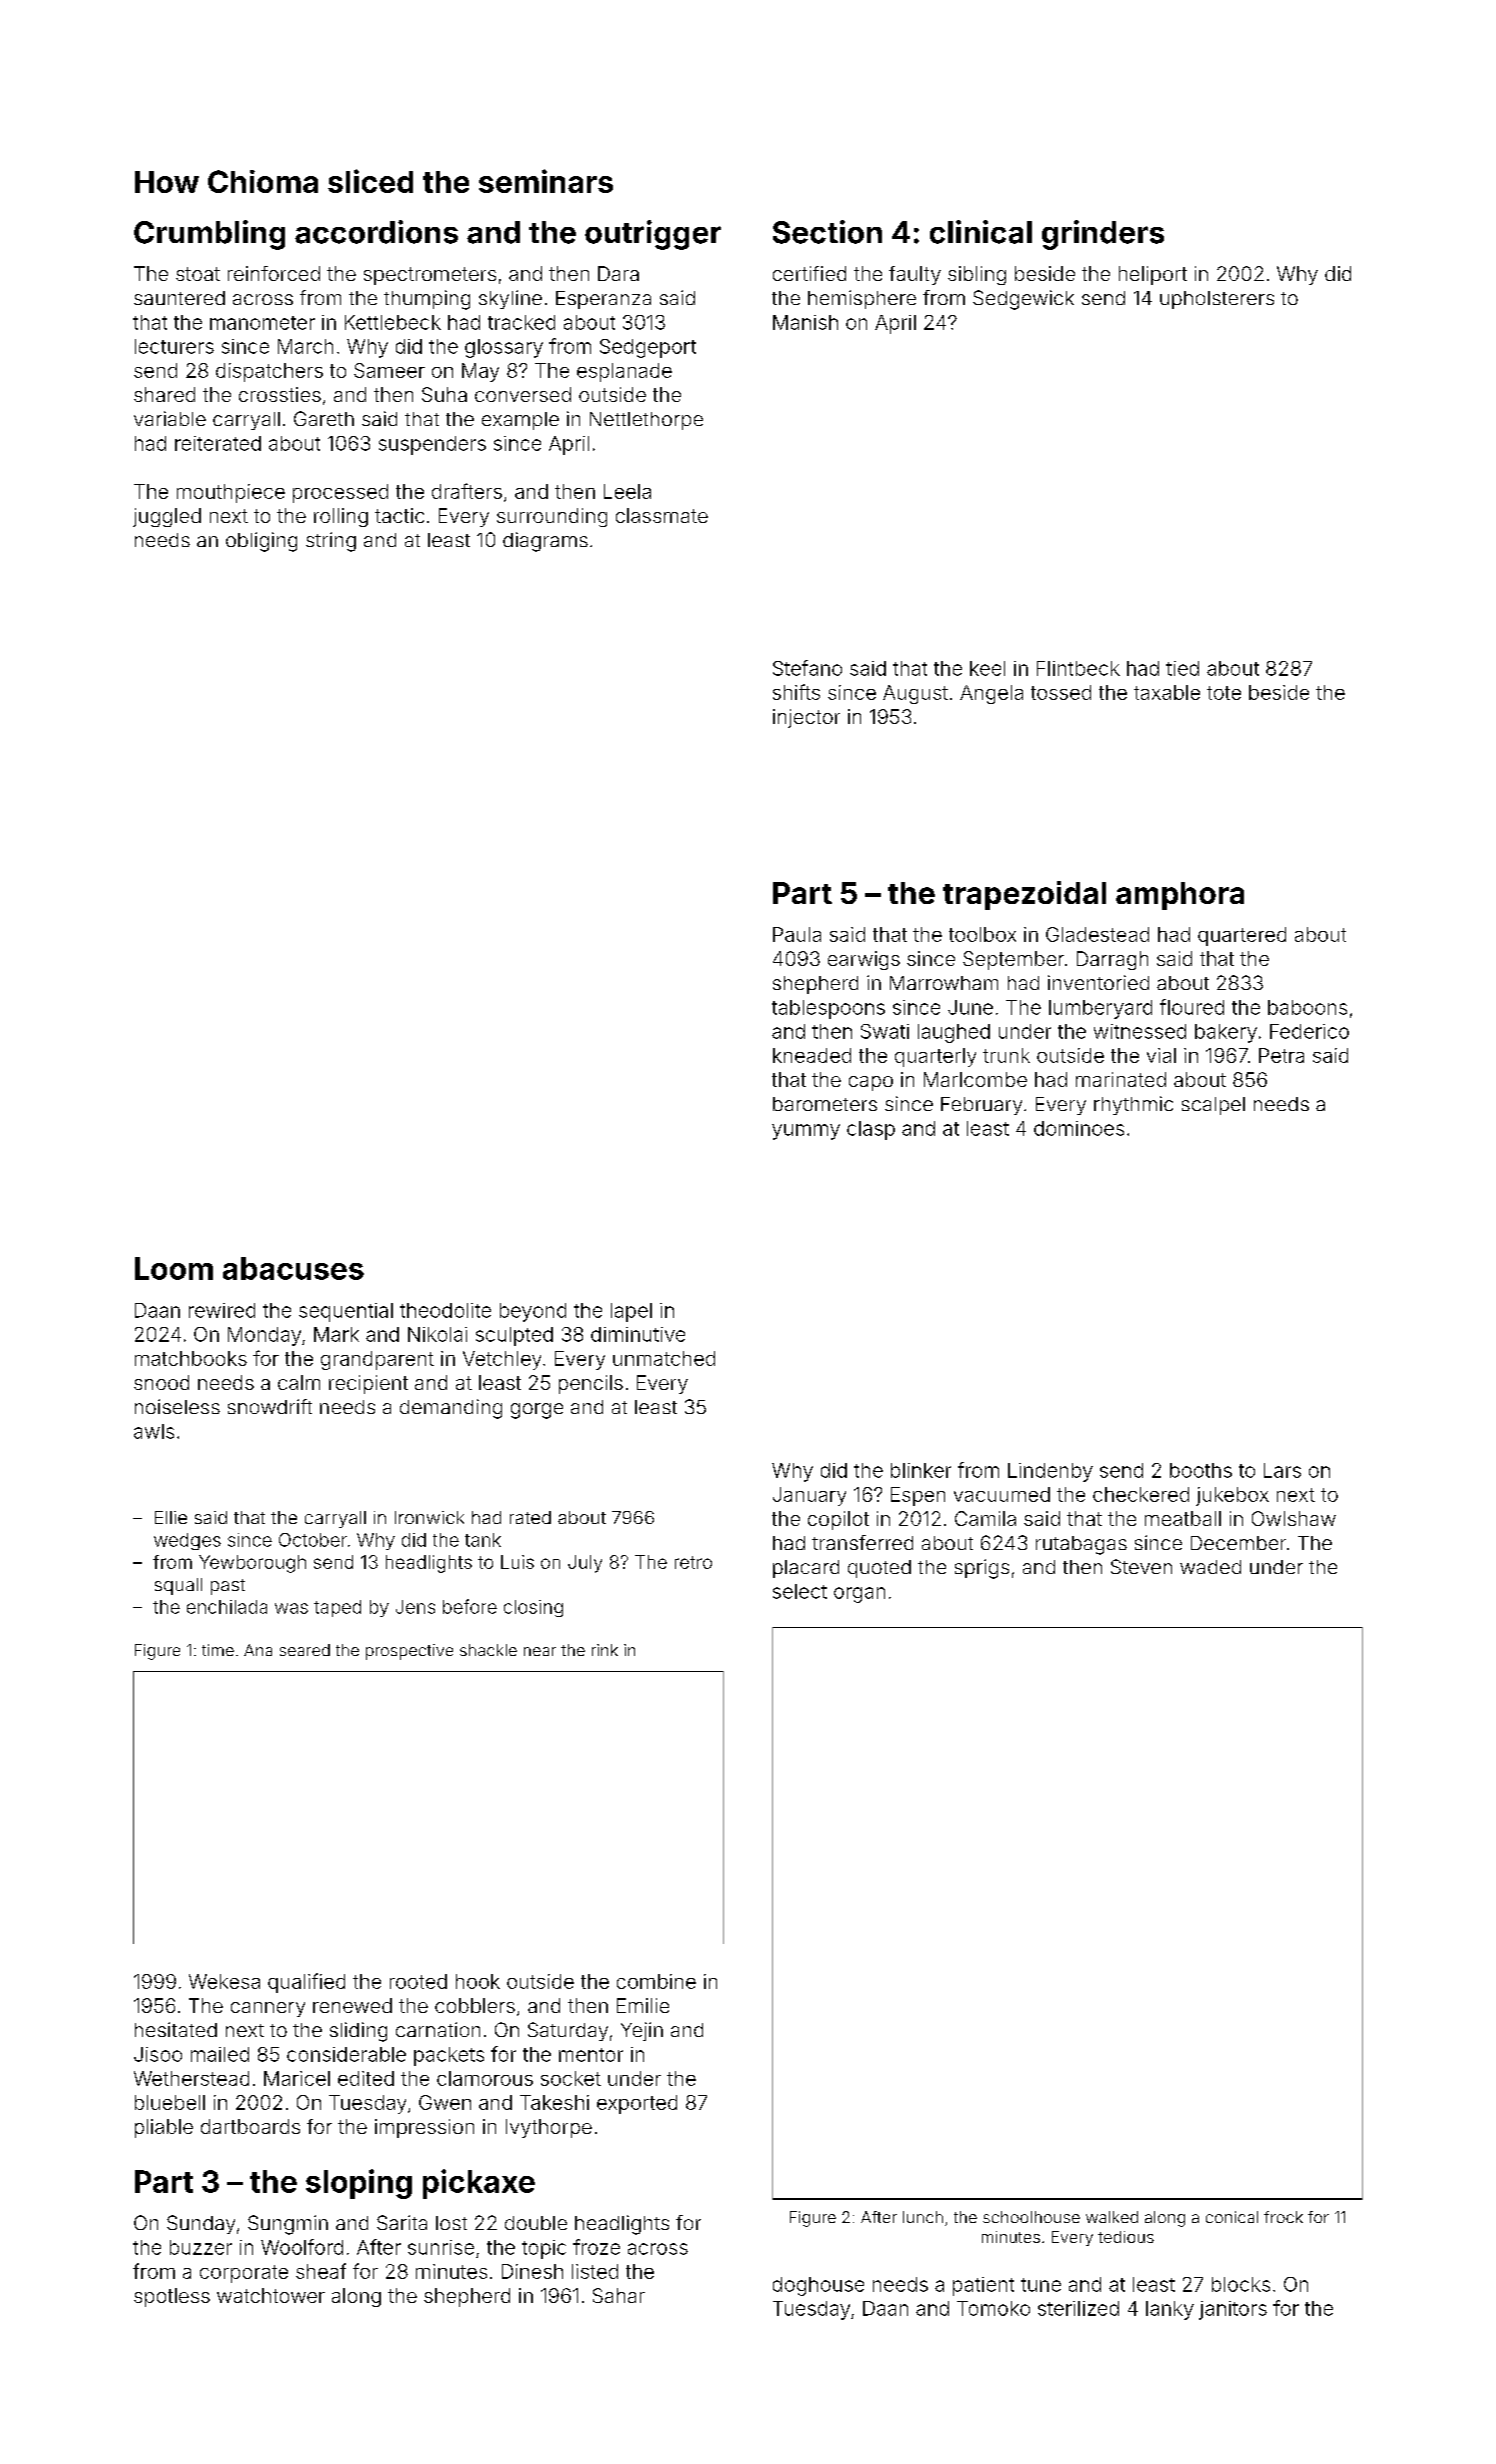 This document has height=2464, width=1496. I want to click on Owlshaw, so click(1294, 1518).
